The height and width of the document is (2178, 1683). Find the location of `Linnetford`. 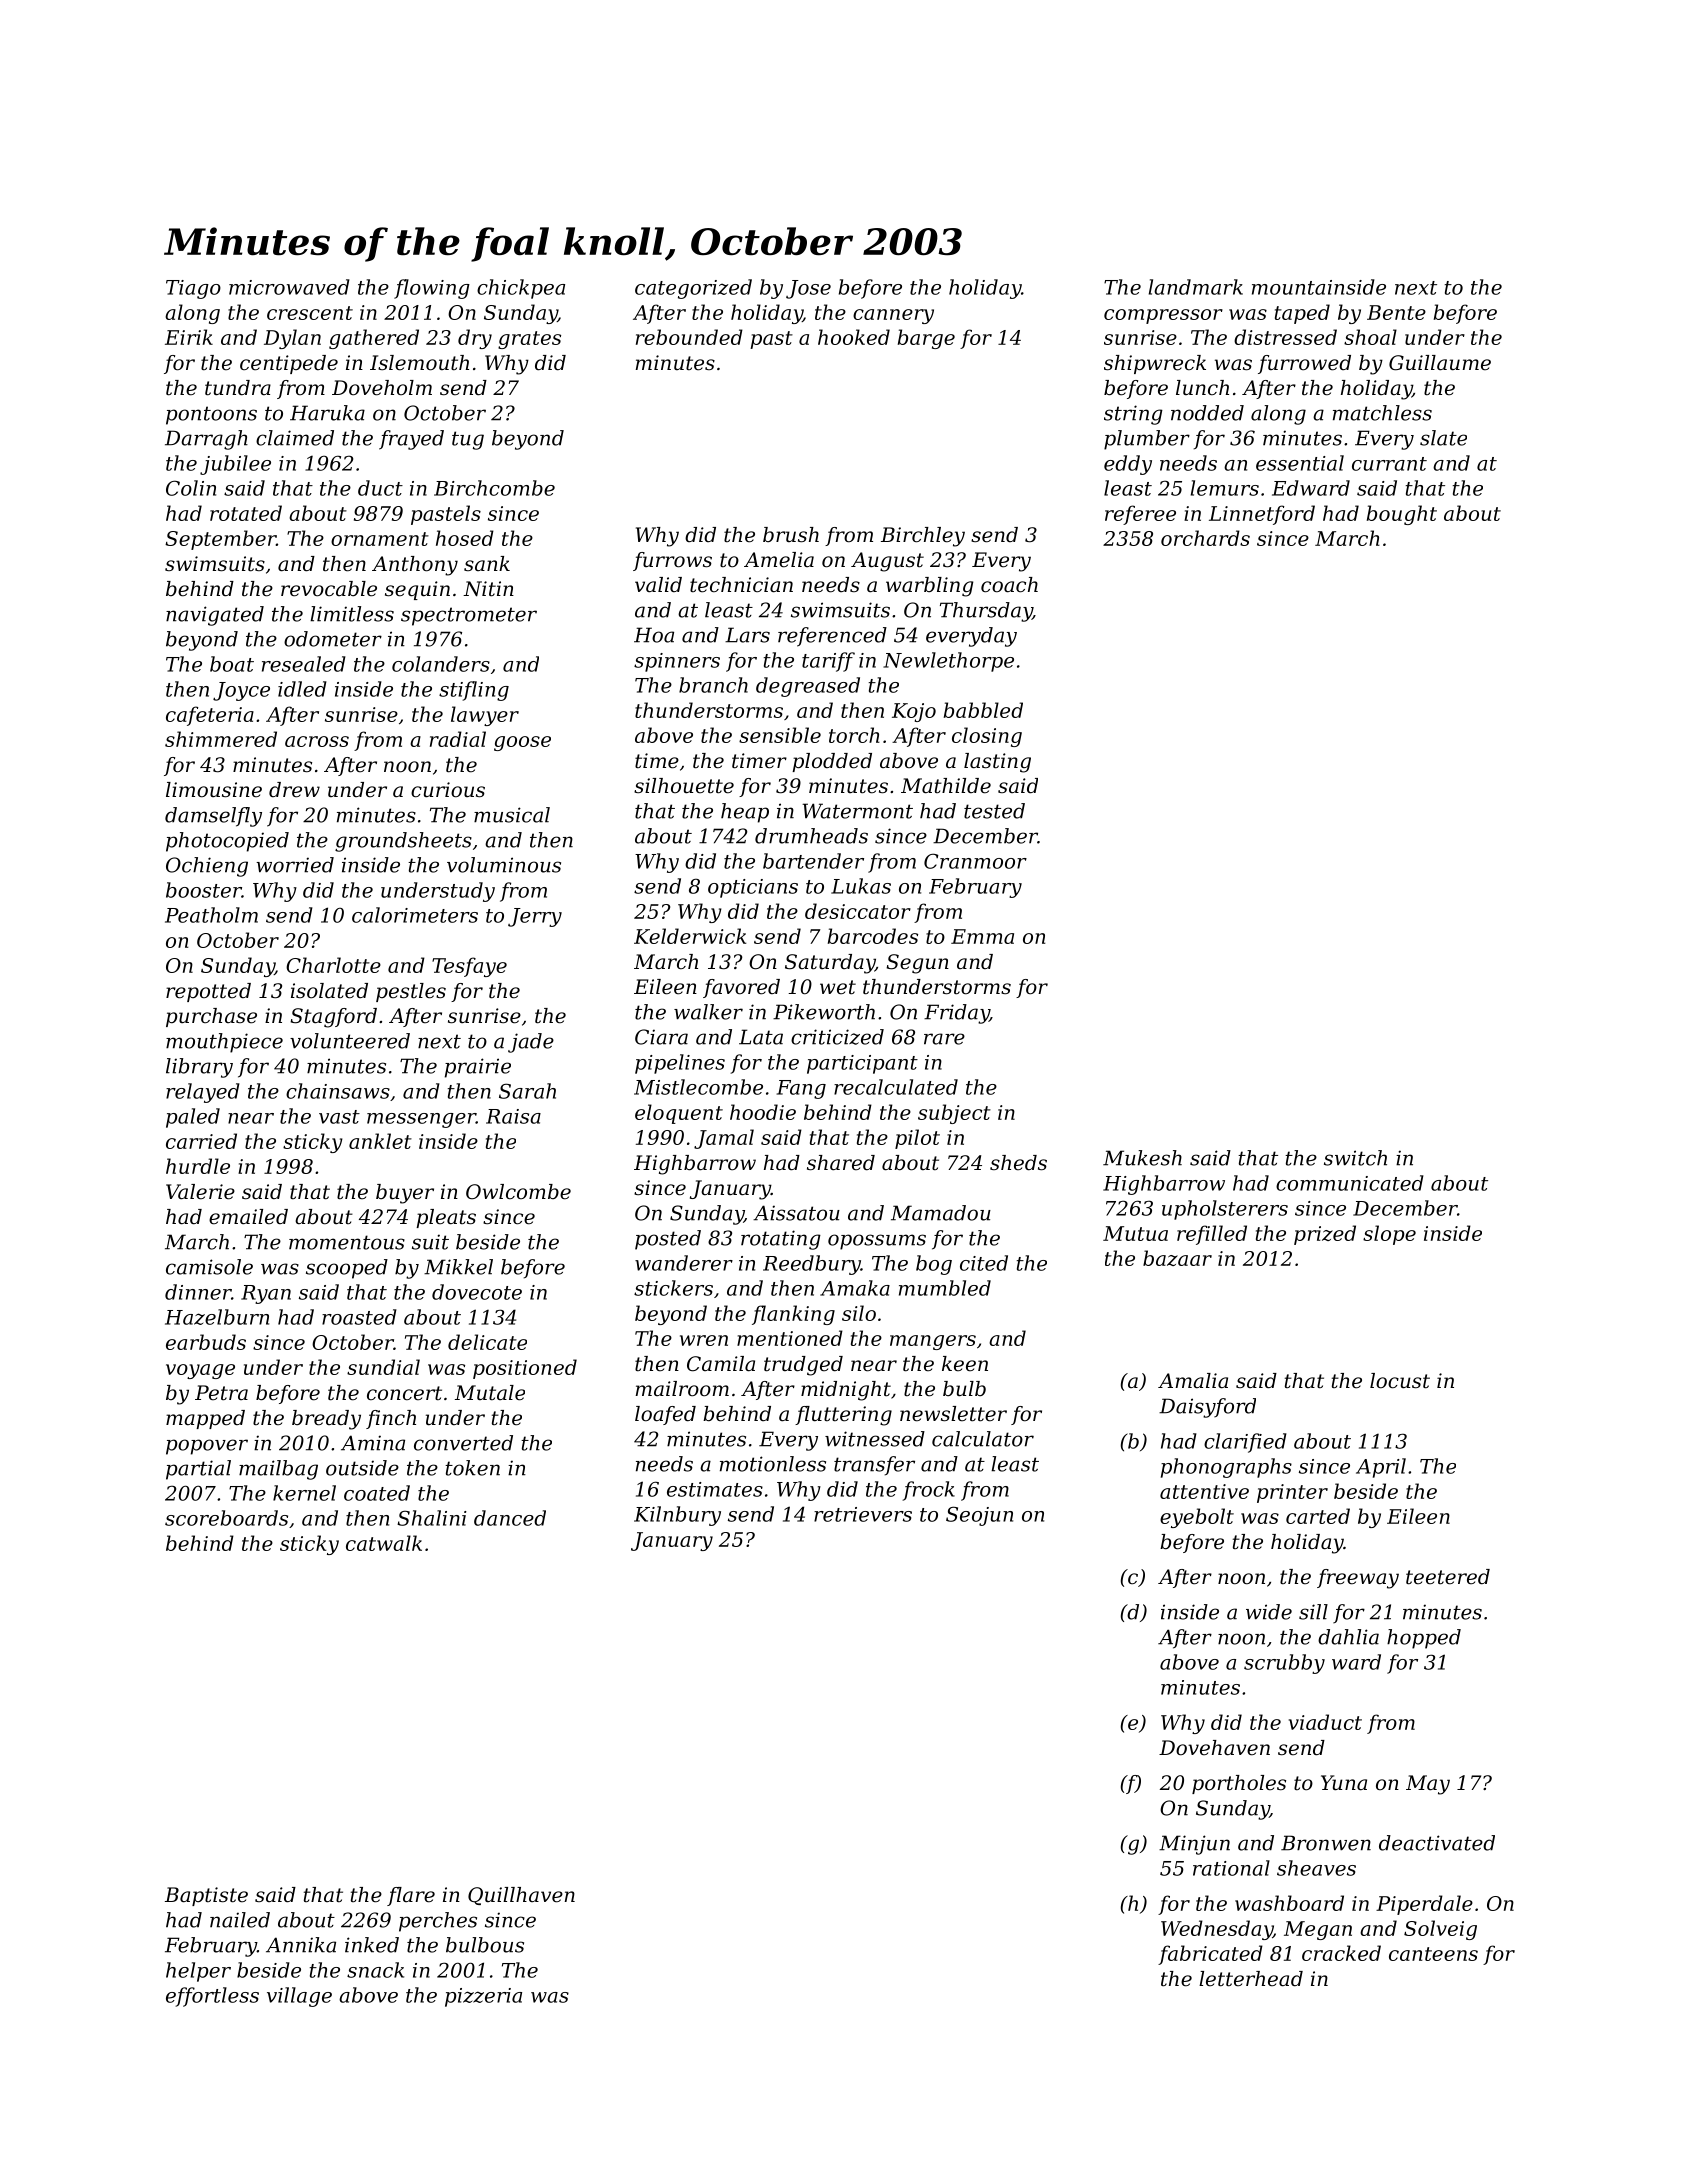

Linnetford is located at coordinates (1262, 515).
